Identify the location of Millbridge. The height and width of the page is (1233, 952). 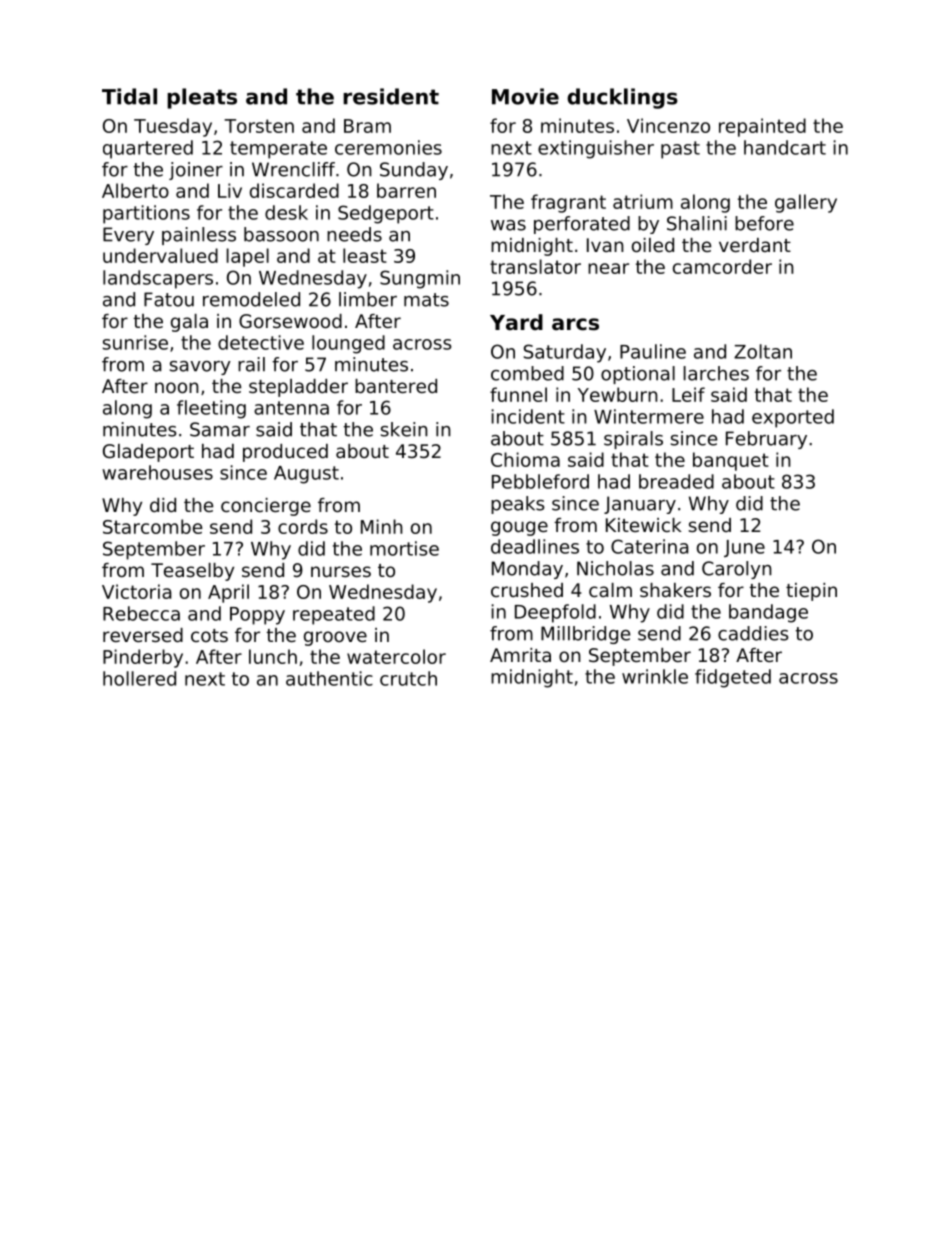
(585, 635).
